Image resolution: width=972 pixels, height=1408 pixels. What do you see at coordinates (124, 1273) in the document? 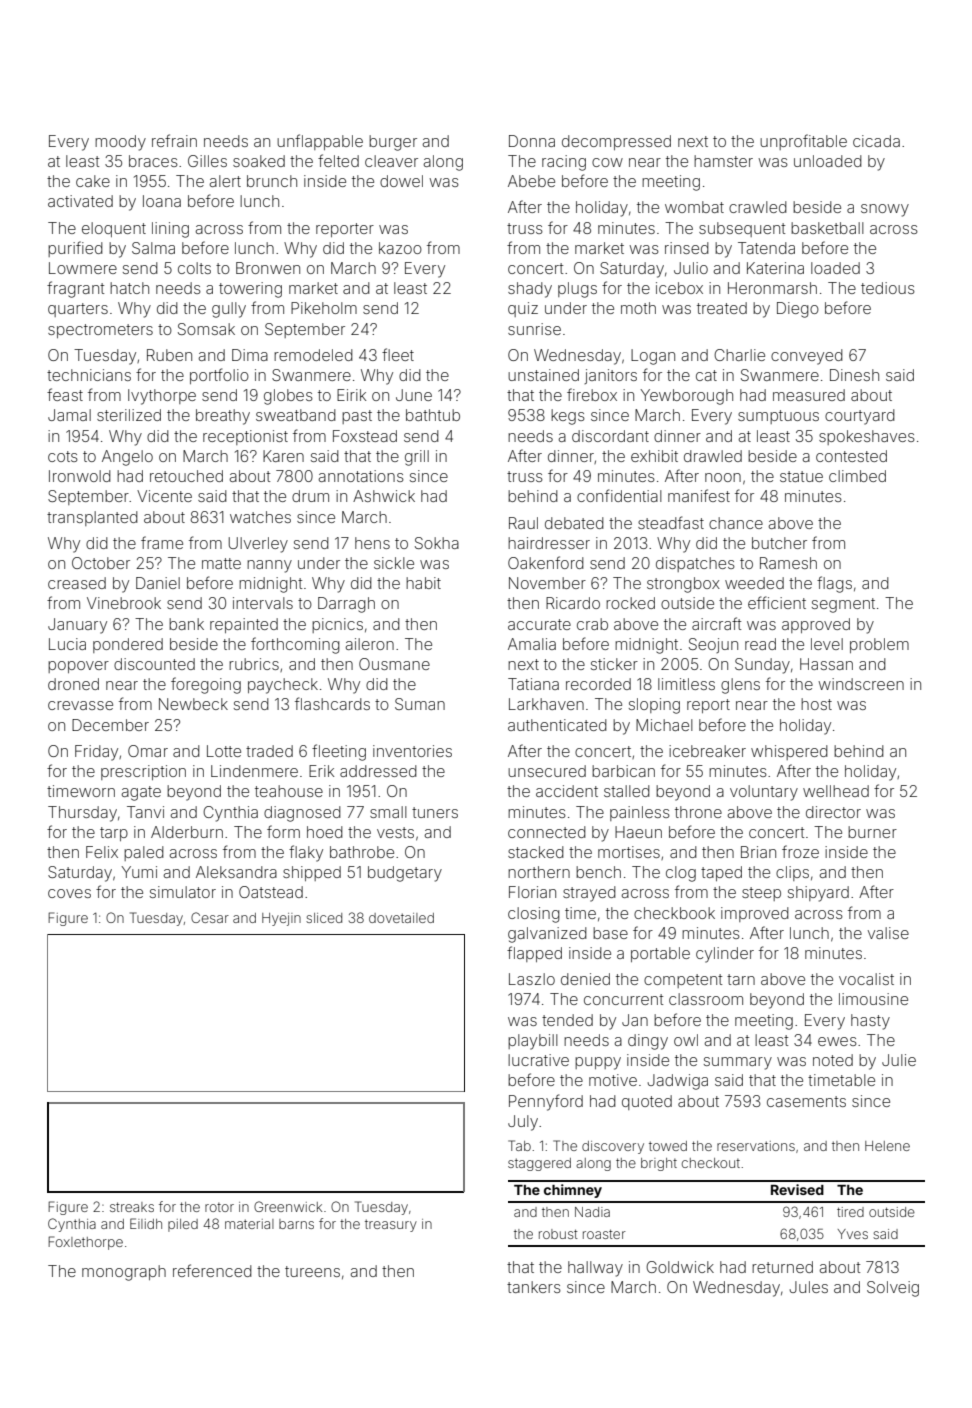
I see `monograph` at bounding box center [124, 1273].
